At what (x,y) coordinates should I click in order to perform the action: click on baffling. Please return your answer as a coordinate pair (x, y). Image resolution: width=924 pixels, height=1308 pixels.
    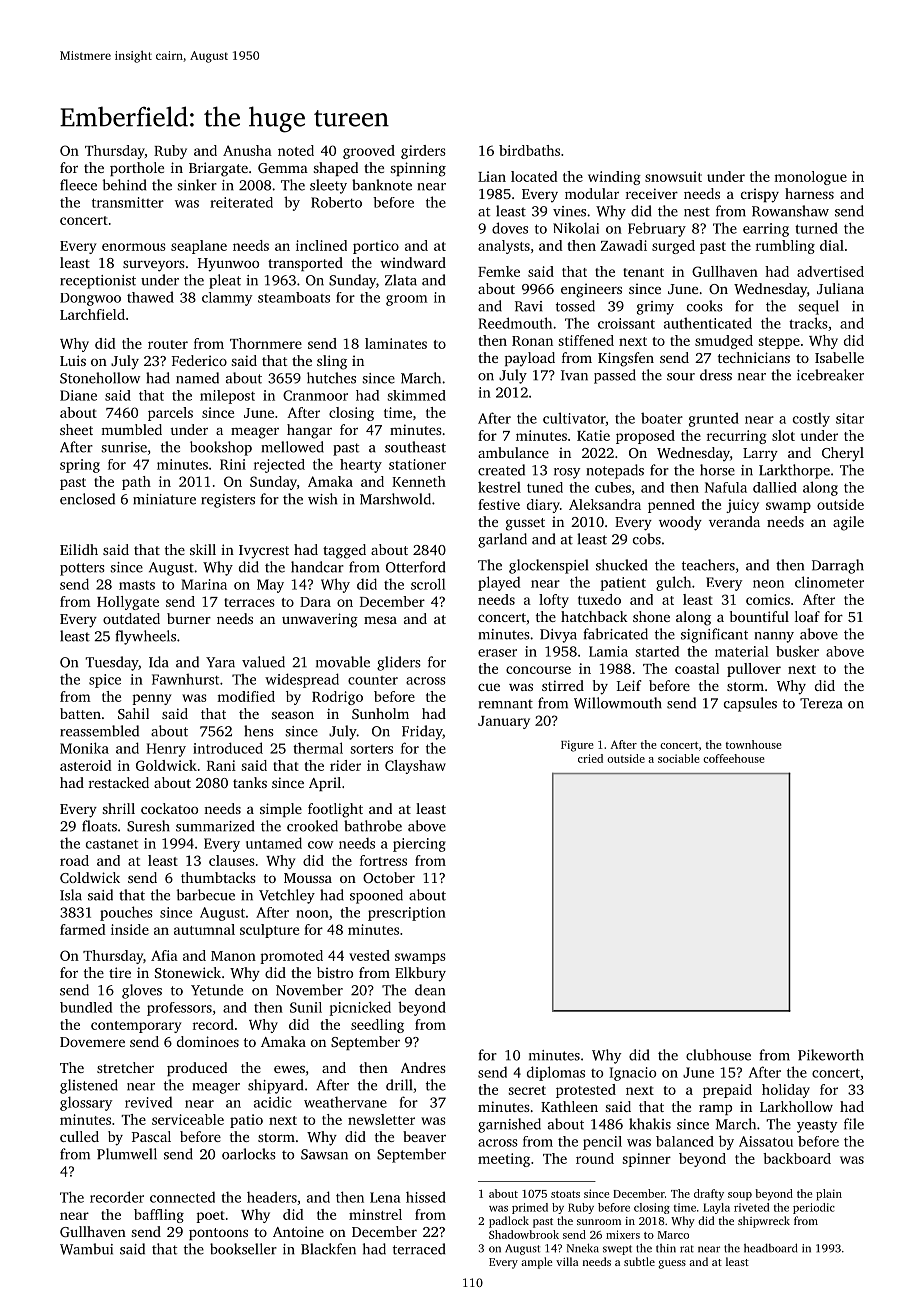
    Looking at the image, I should click on (159, 1216).
